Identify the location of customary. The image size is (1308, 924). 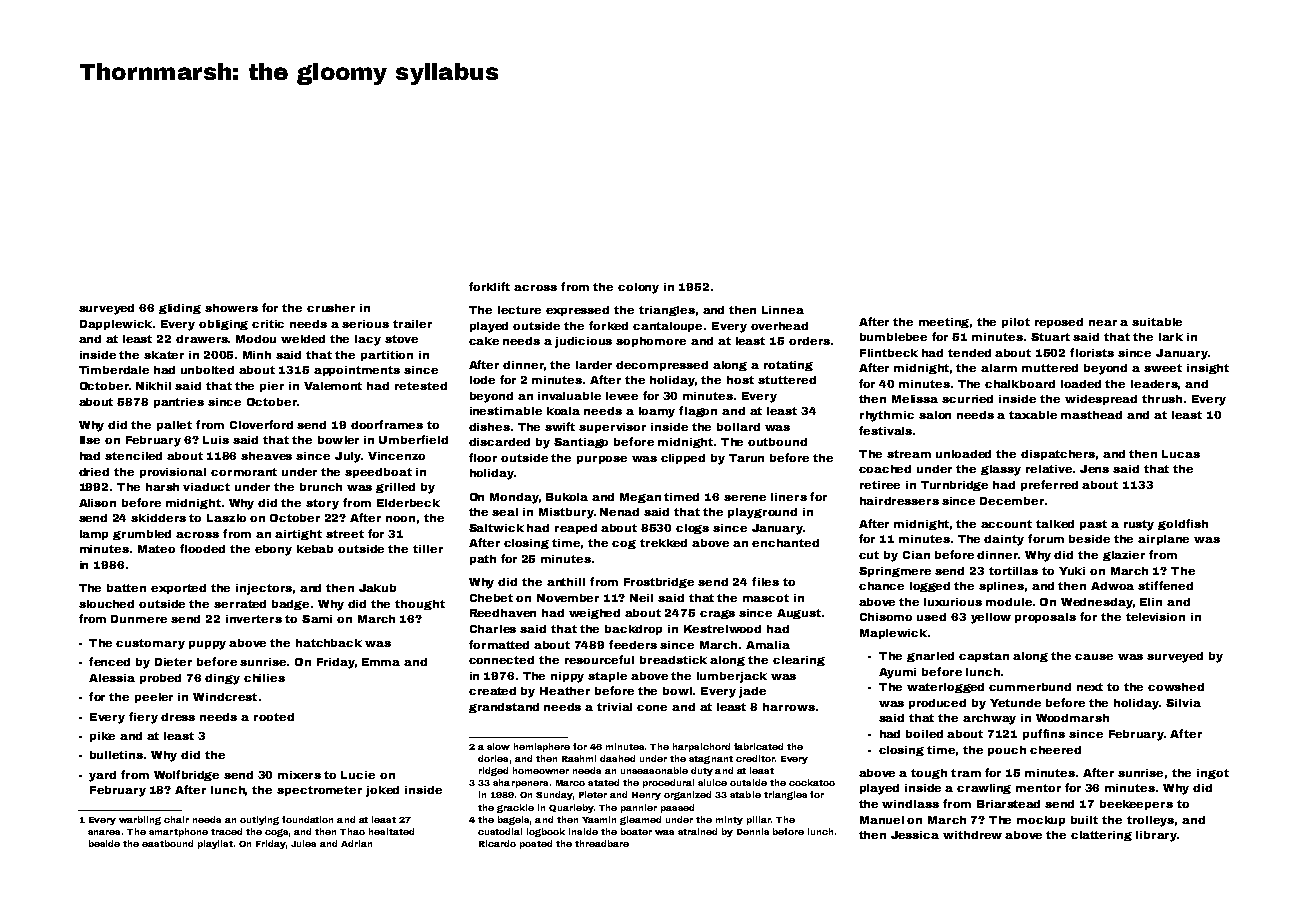
(150, 644).
